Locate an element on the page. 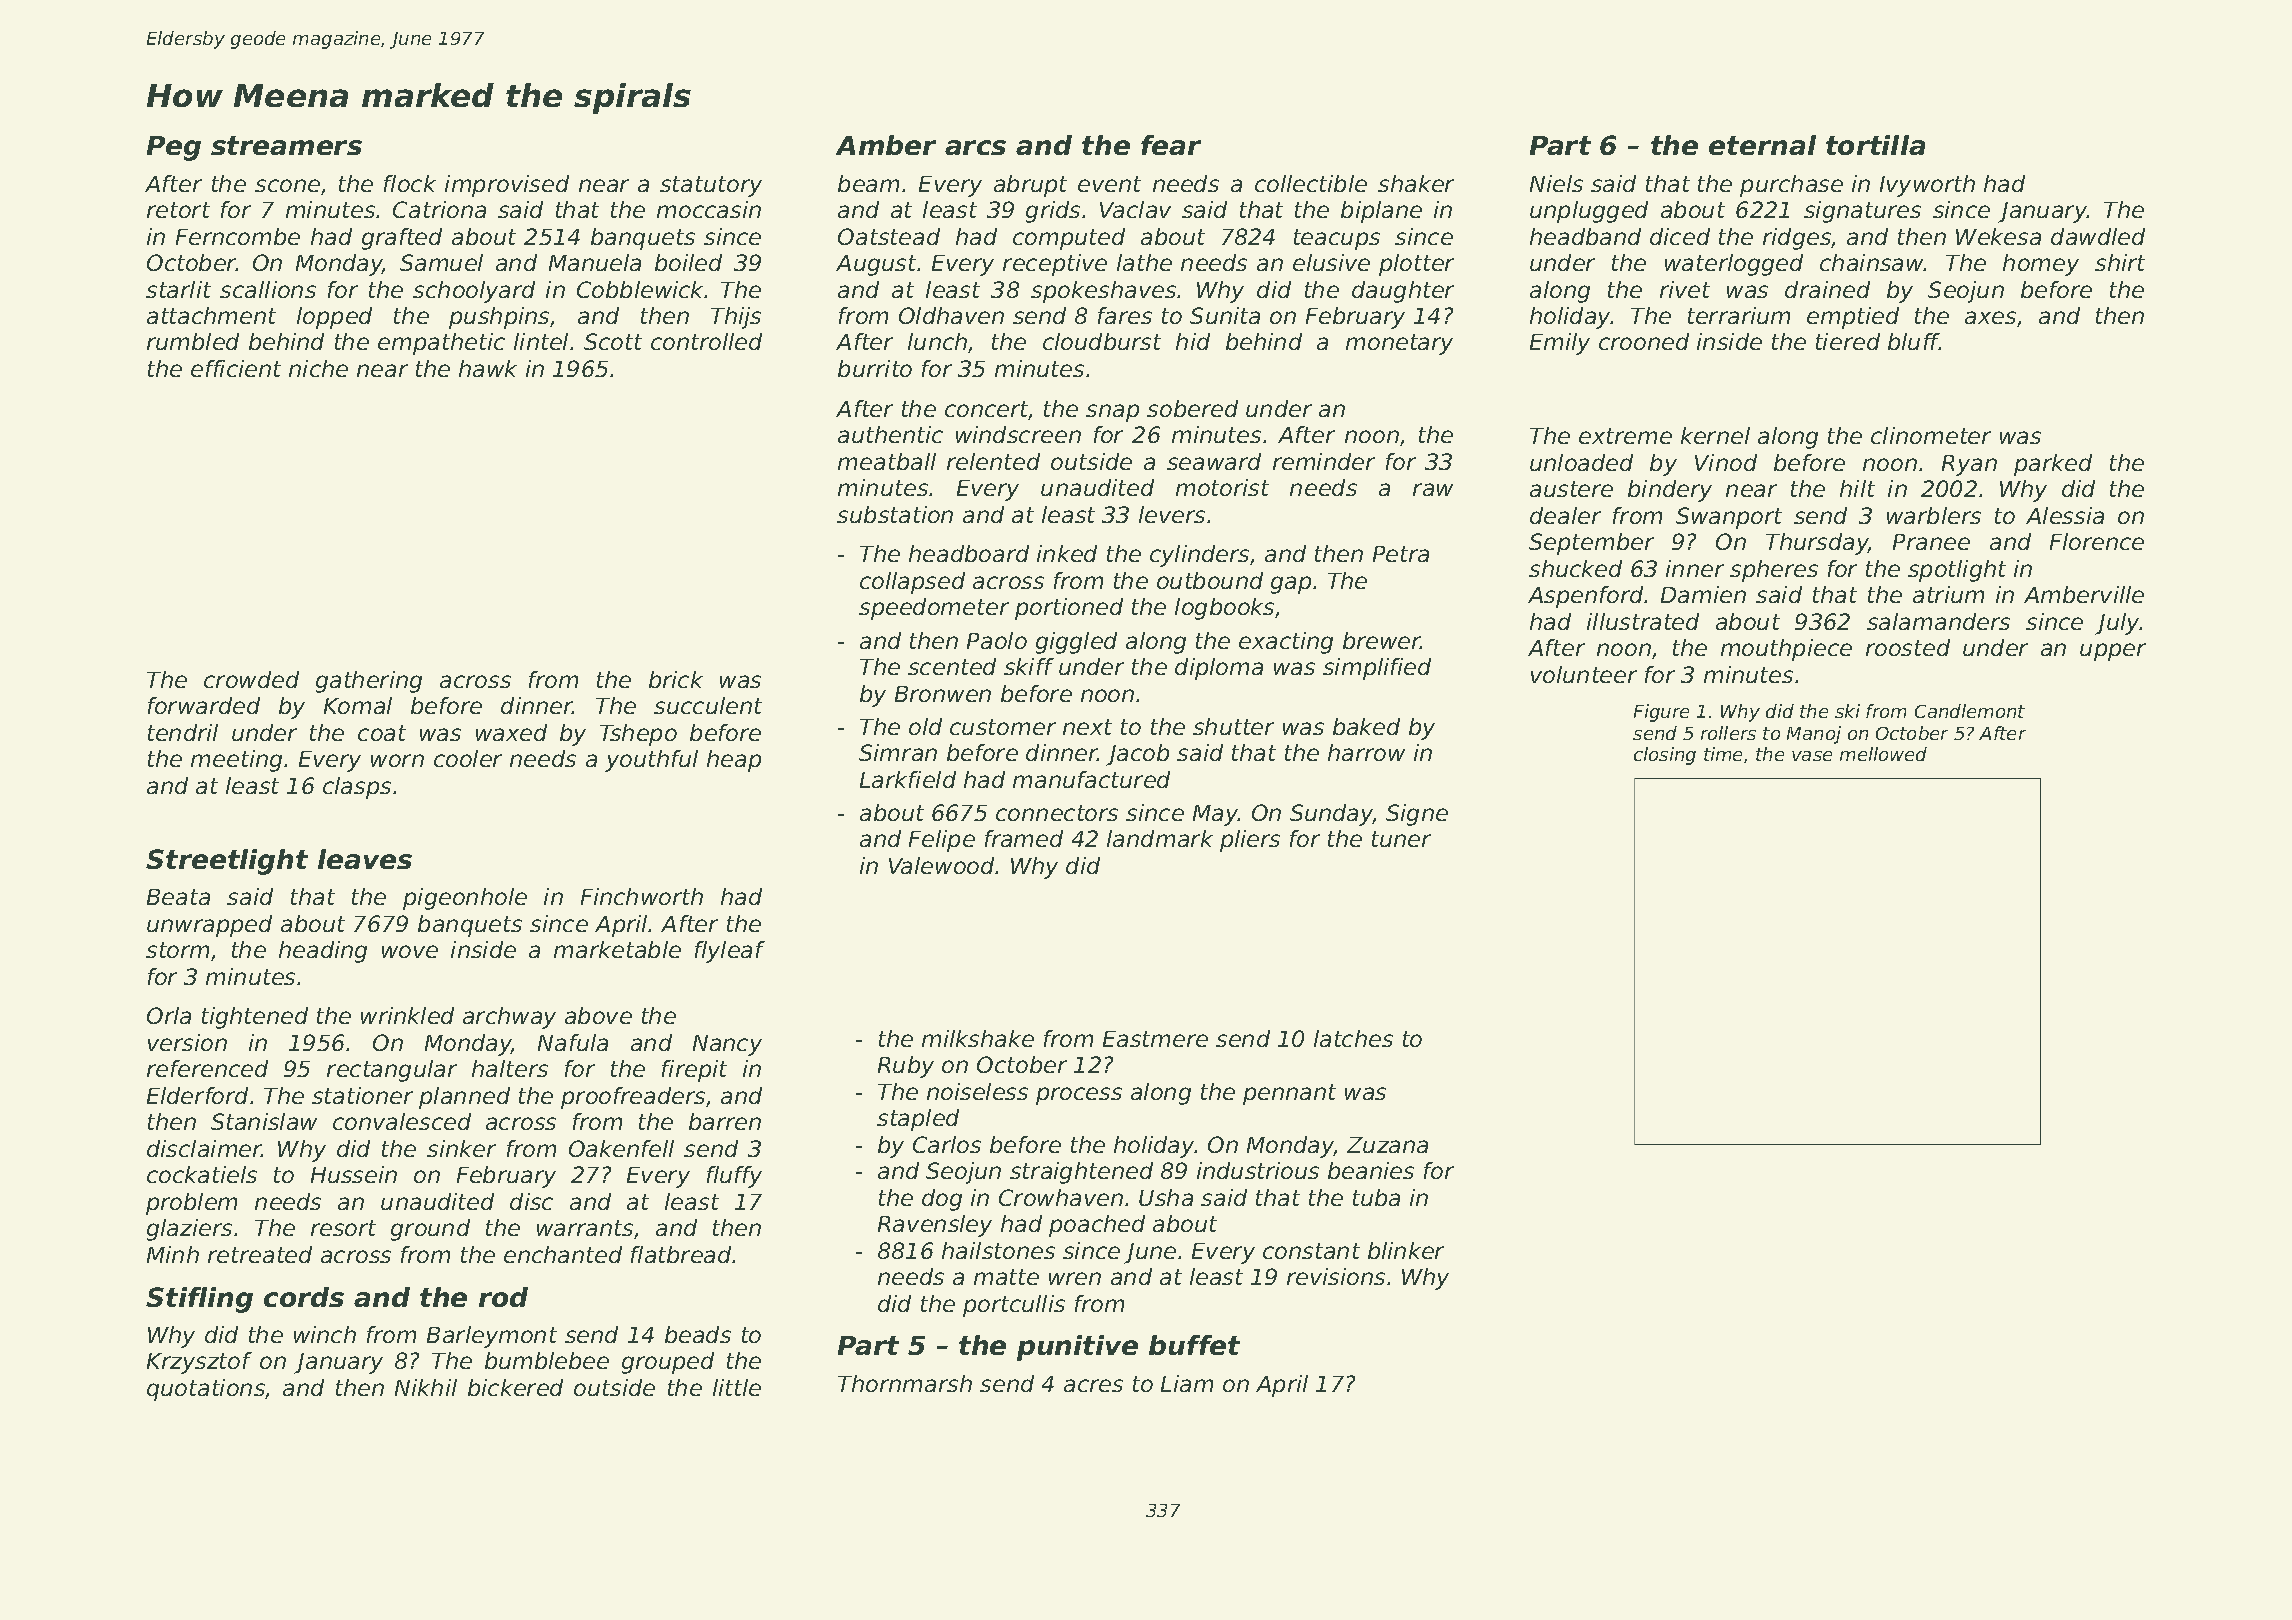 This document has height=1620, width=2292. framed is located at coordinates (1024, 838).
